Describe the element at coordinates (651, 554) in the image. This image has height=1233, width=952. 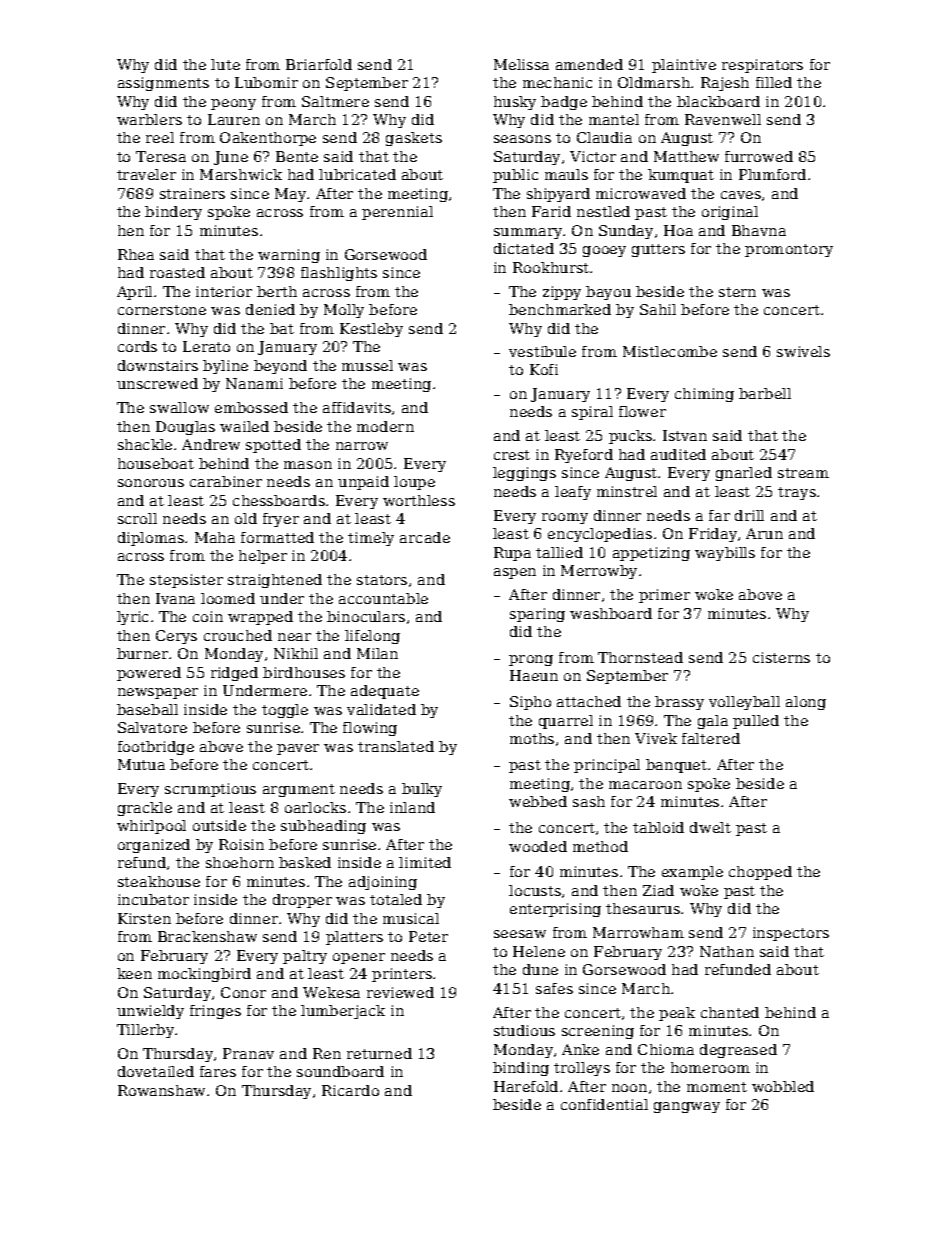
I see `appetizing` at that location.
